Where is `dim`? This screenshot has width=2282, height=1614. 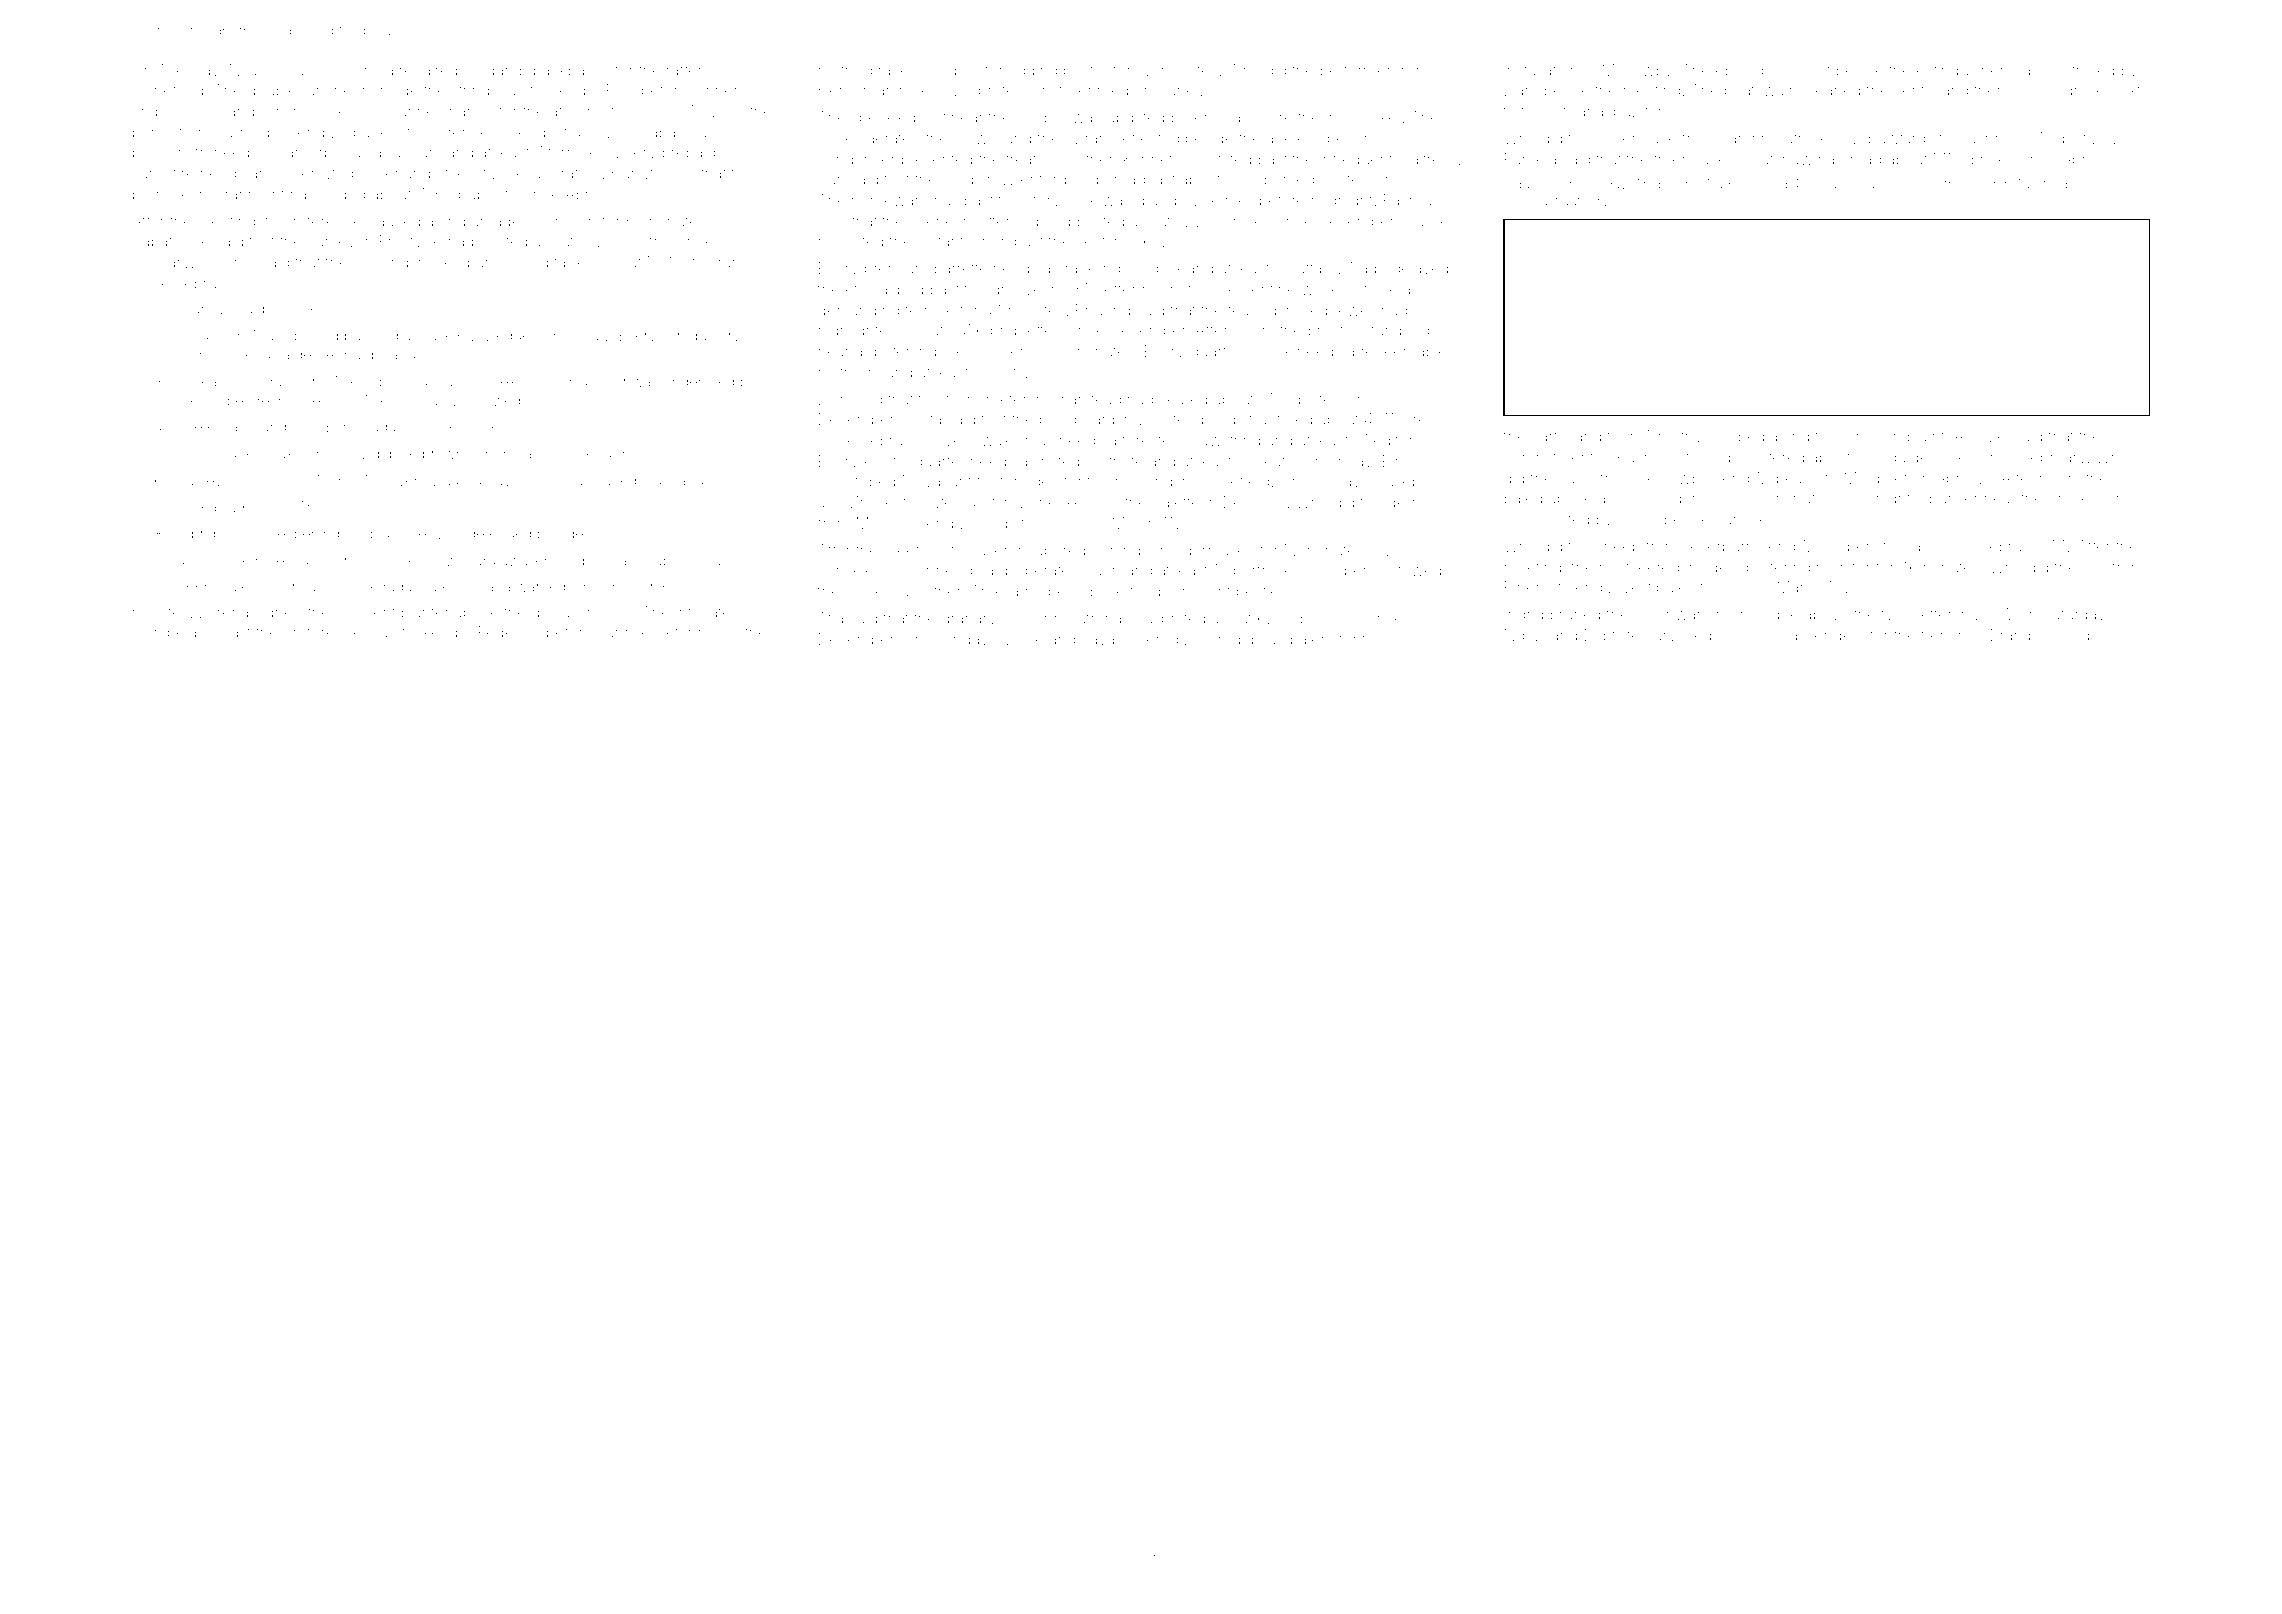 dim is located at coordinates (1855, 436).
